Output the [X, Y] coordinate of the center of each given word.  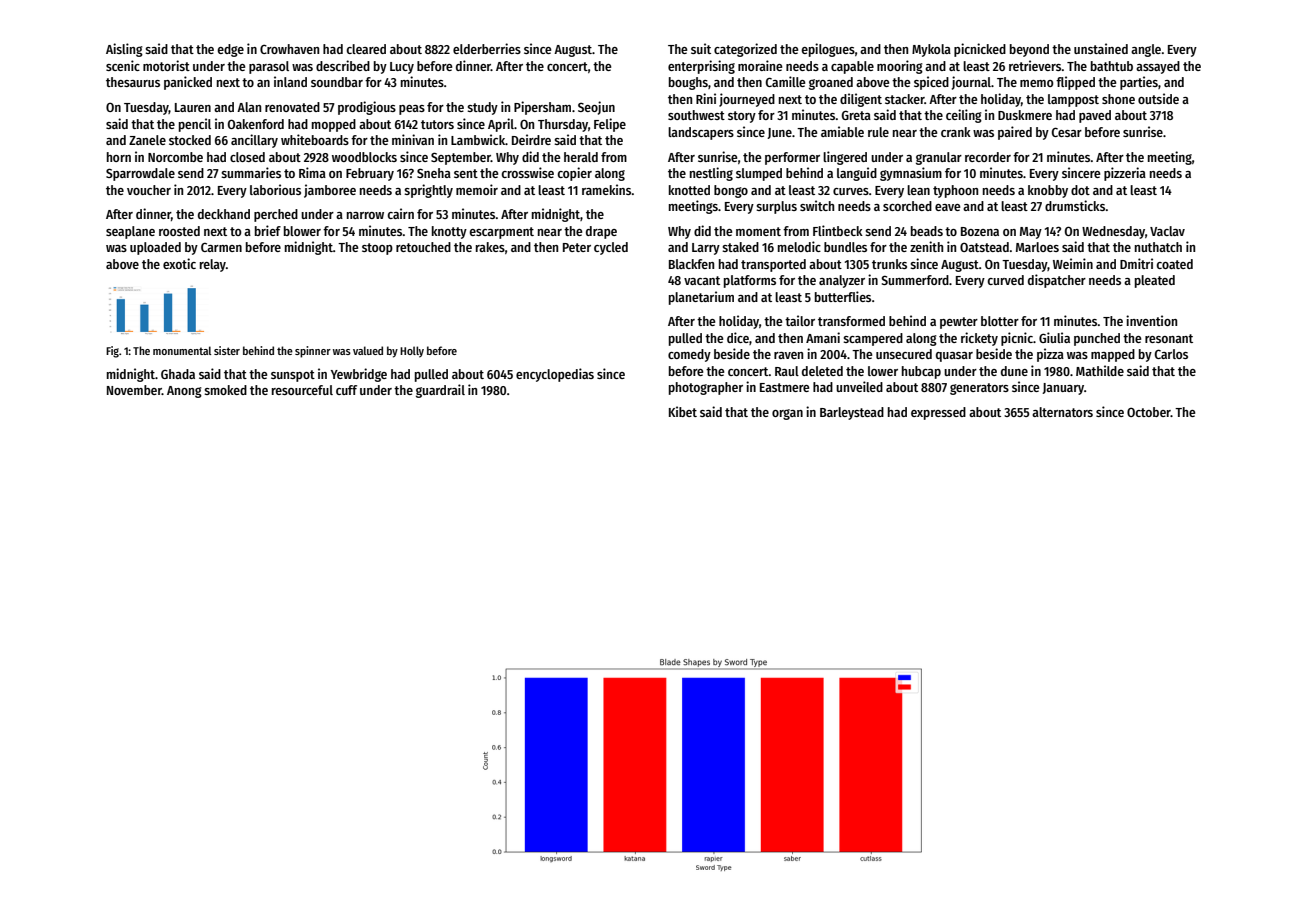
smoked [225, 390]
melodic [799, 246]
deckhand [224, 214]
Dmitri [1136, 263]
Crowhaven [289, 49]
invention [1151, 320]
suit [701, 48]
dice [738, 337]
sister [227, 350]
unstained [1101, 48]
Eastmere [784, 387]
